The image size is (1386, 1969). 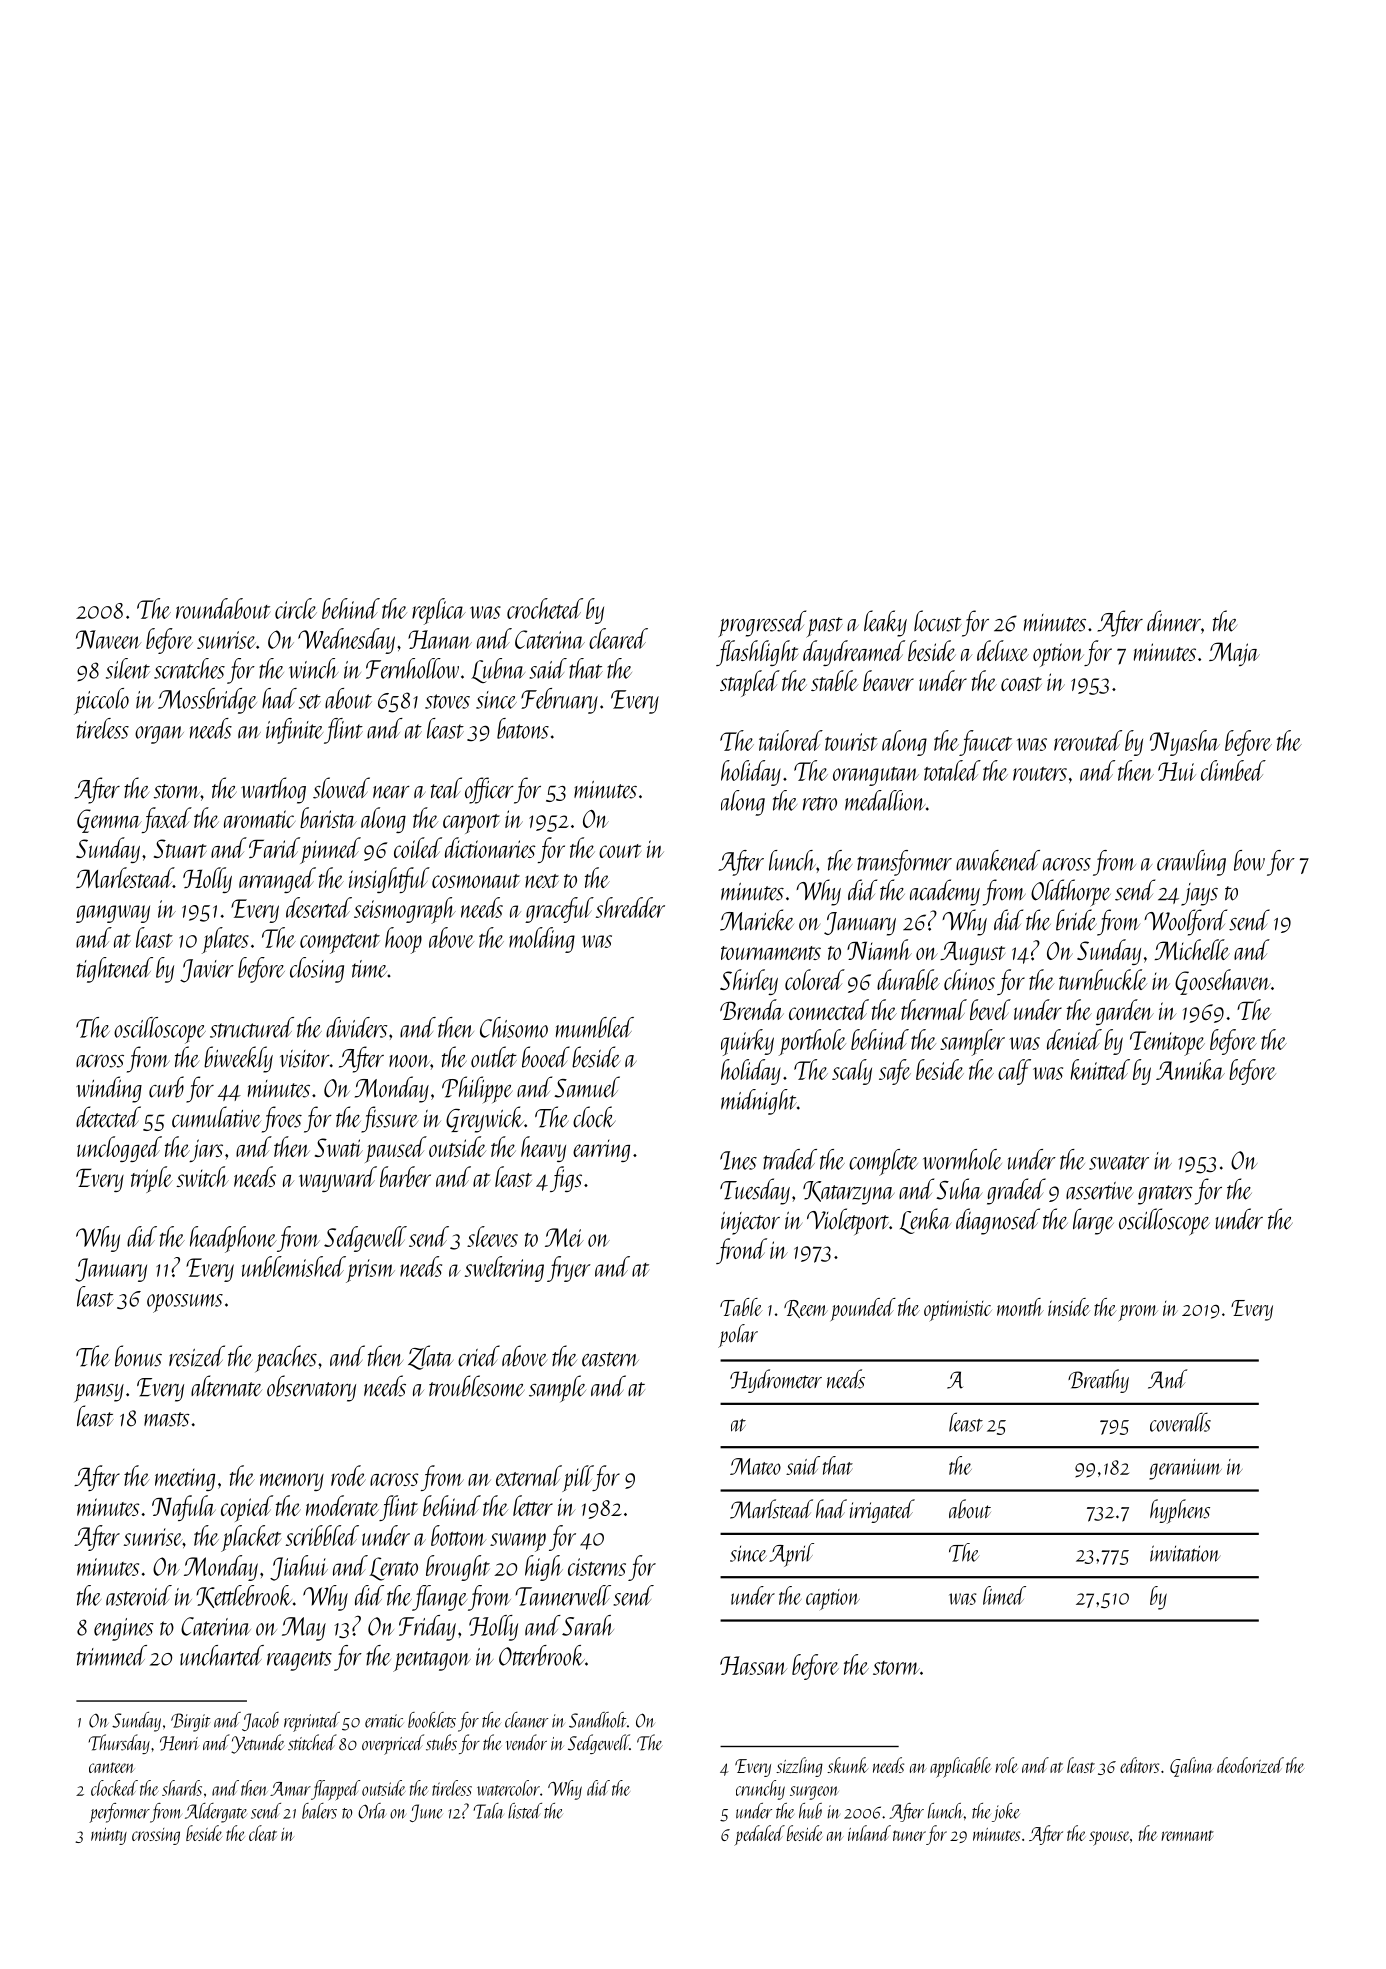 What do you see at coordinates (252, 1027) in the image?
I see `structured` at bounding box center [252, 1027].
